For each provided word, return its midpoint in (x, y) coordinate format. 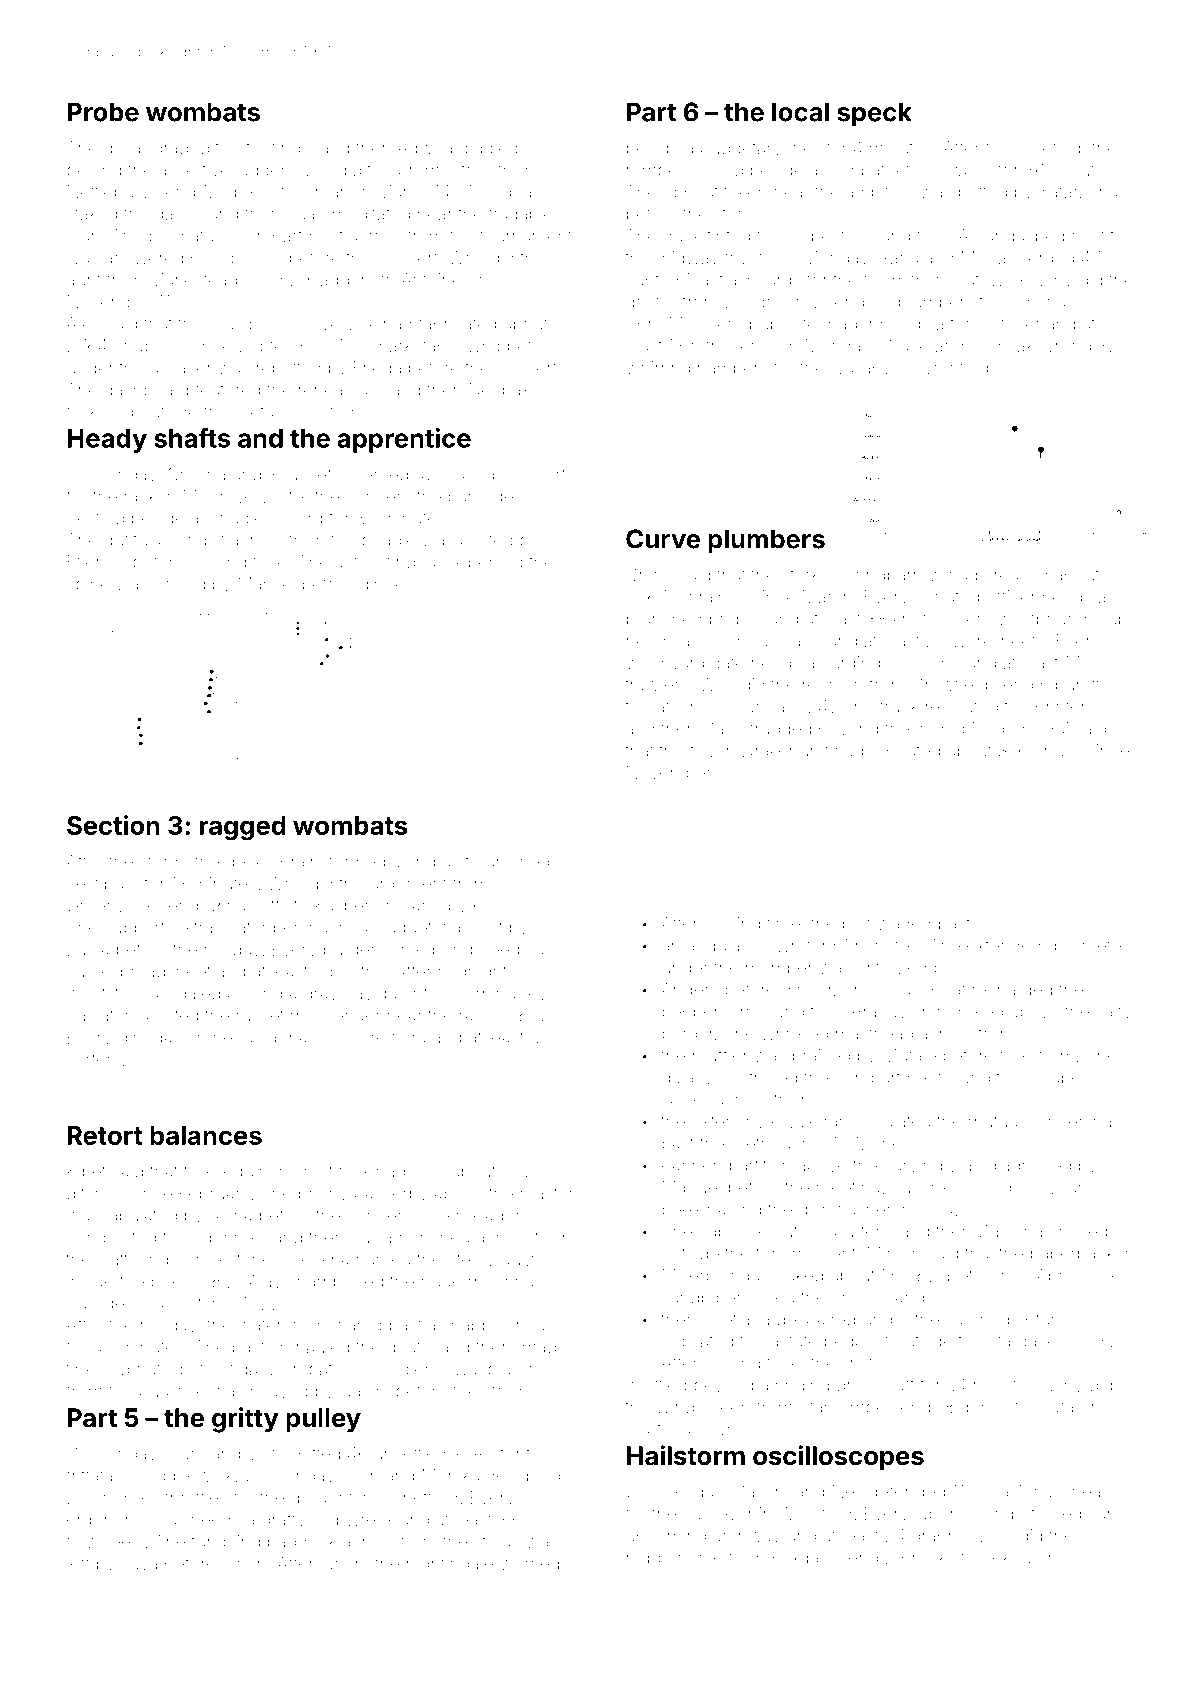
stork (800, 575)
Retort (104, 1135)
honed (180, 584)
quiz (517, 1261)
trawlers (656, 684)
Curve (663, 539)
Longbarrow (894, 576)
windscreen (703, 1407)
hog (994, 1321)
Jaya (139, 1565)
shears (1090, 1491)
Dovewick (337, 324)
